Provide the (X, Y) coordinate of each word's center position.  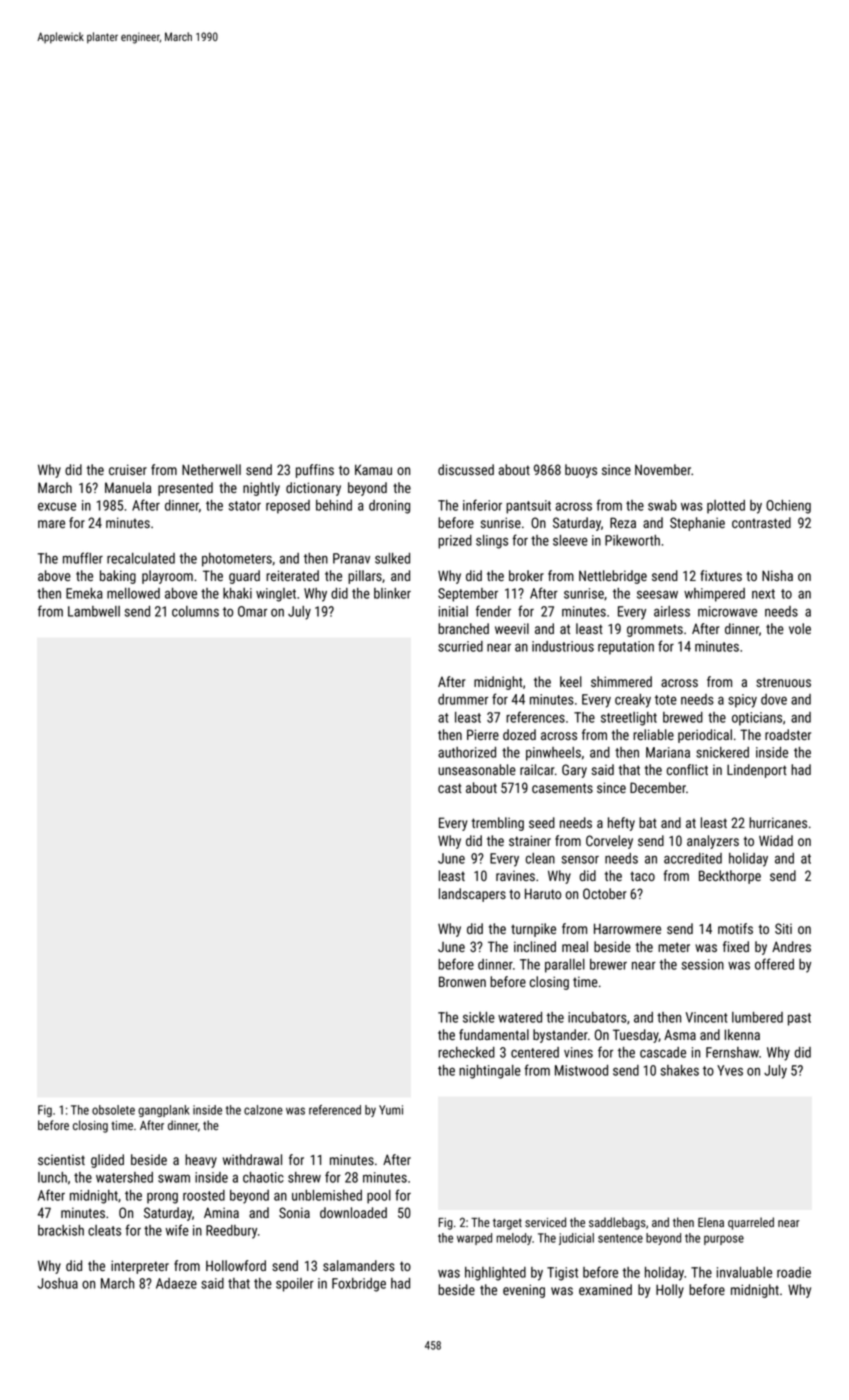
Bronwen (462, 981)
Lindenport (757, 771)
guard (244, 577)
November (663, 469)
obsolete (113, 1110)
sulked (392, 558)
